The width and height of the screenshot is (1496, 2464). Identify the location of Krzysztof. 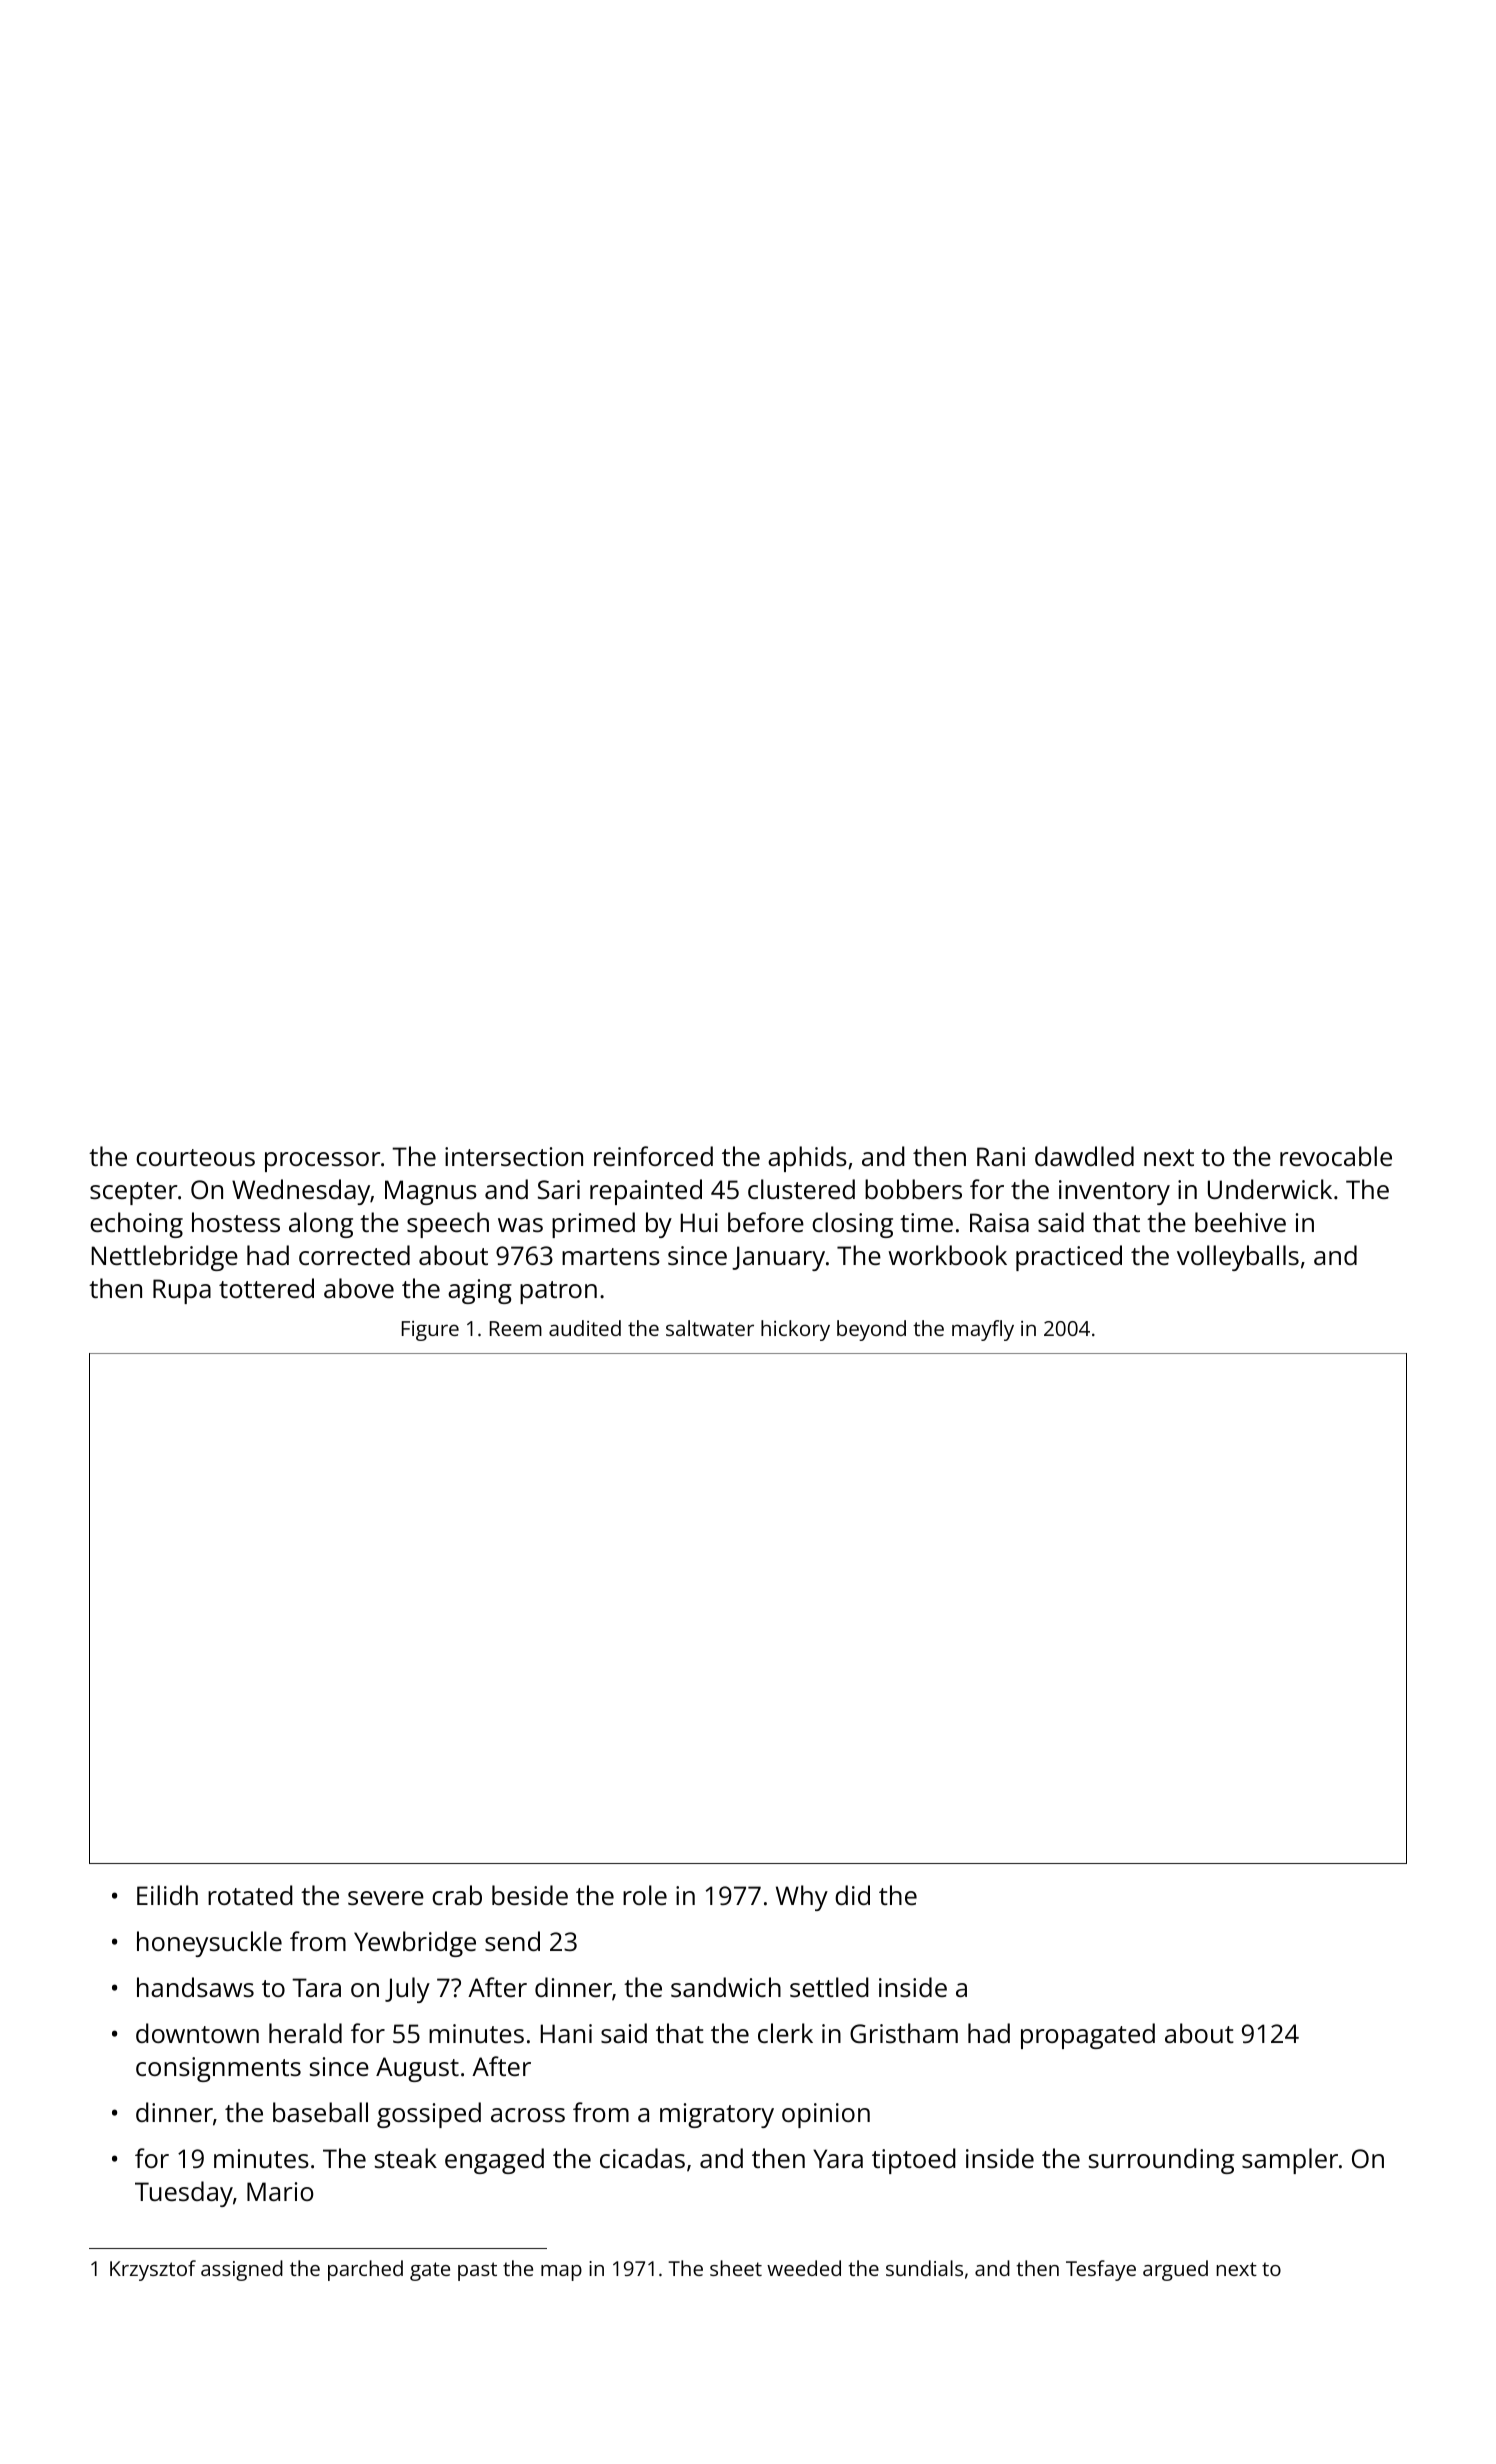
(153, 2270).
